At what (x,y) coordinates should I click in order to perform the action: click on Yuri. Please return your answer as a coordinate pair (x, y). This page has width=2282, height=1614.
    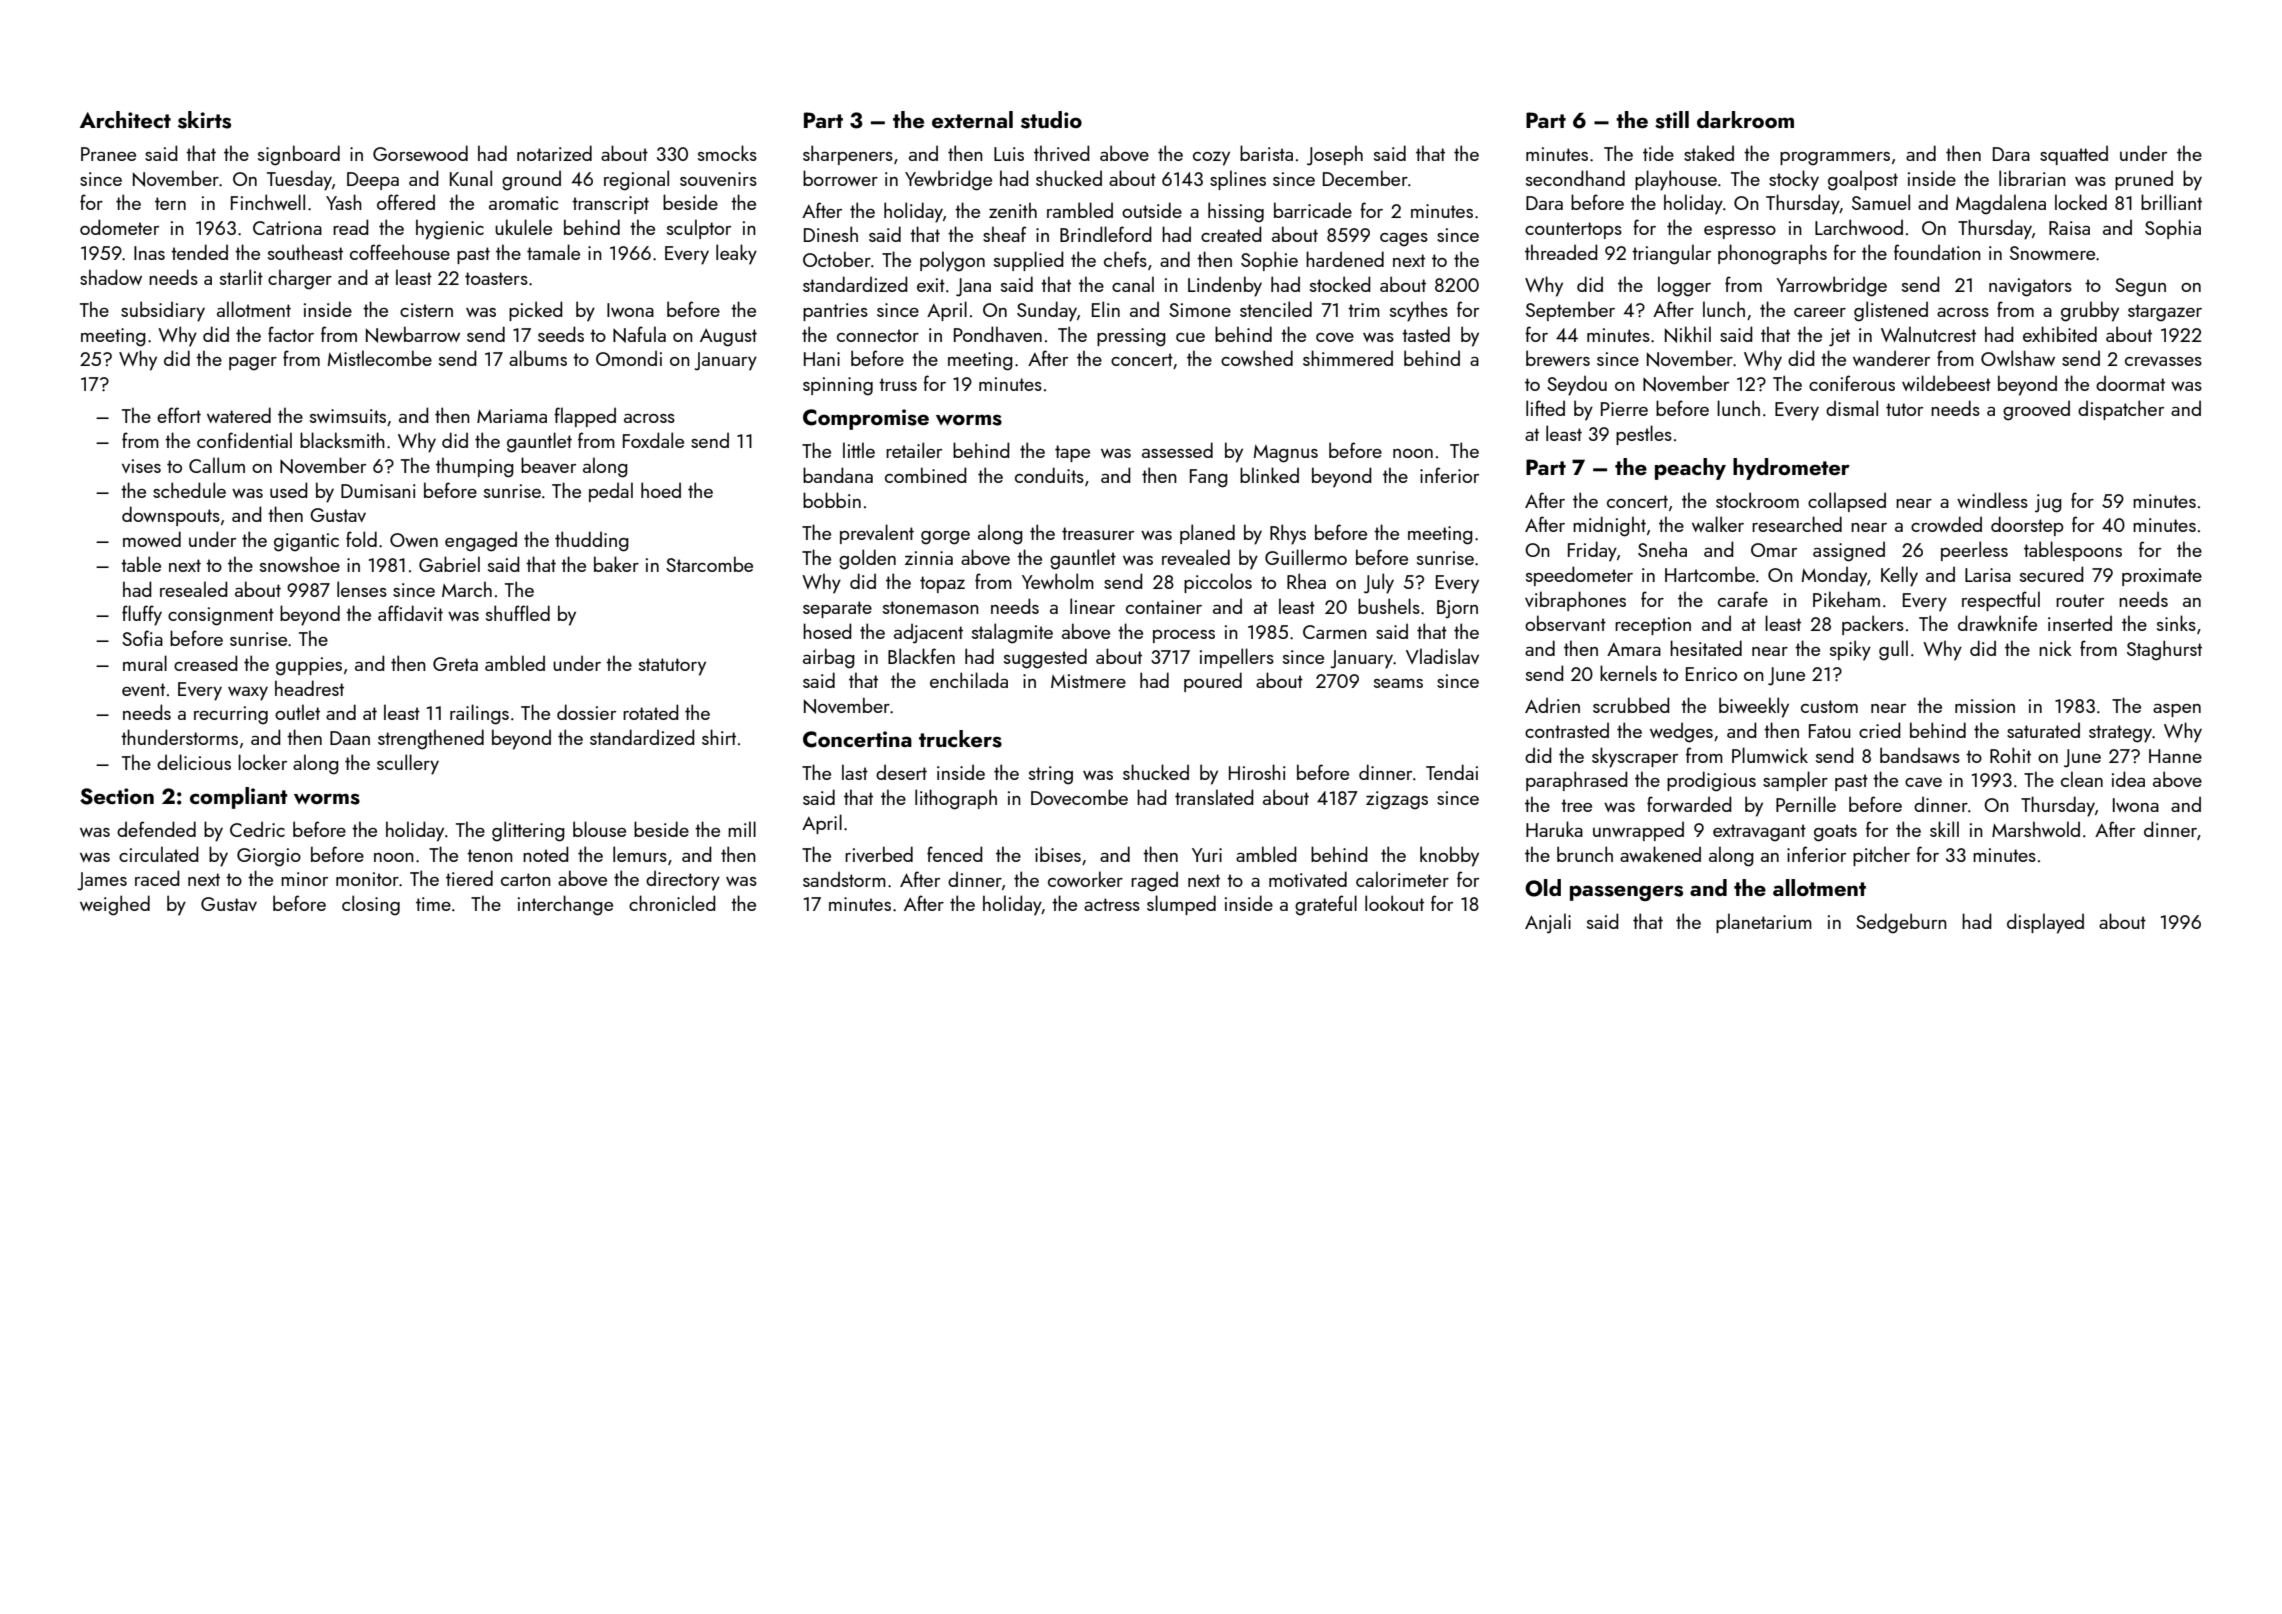
    Looking at the image, I should click on (1207, 855).
